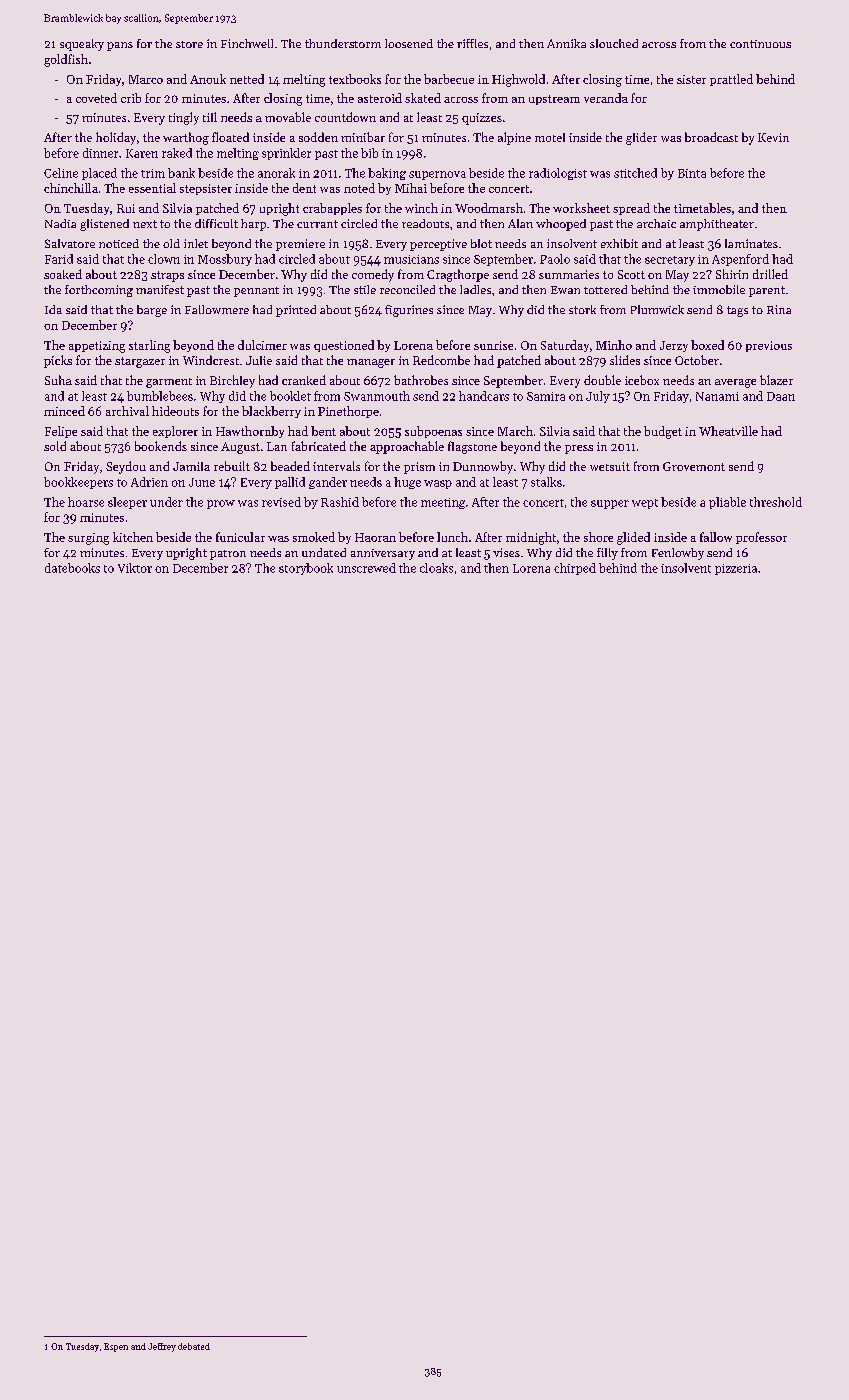  I want to click on pizzeria, so click(736, 569).
